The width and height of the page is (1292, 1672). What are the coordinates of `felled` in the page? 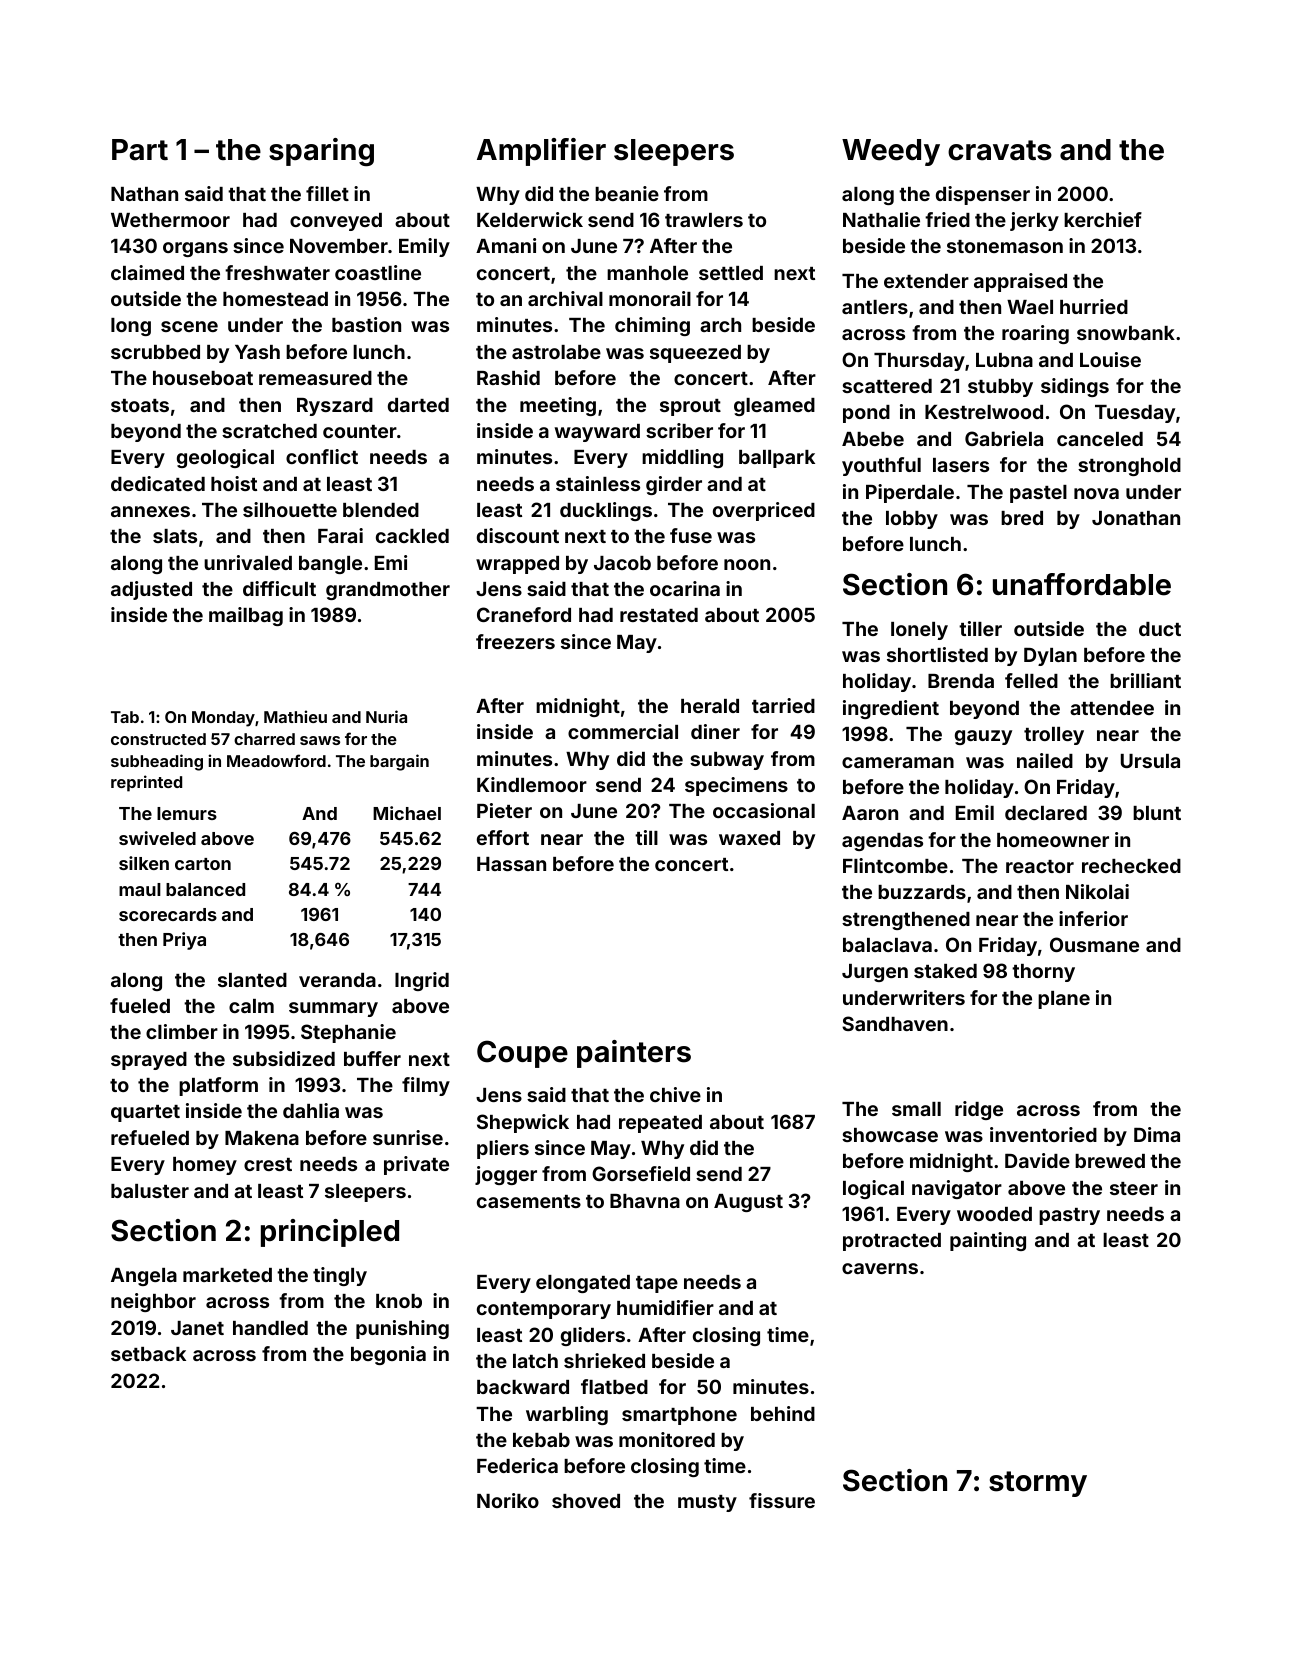 It's located at (1031, 680).
